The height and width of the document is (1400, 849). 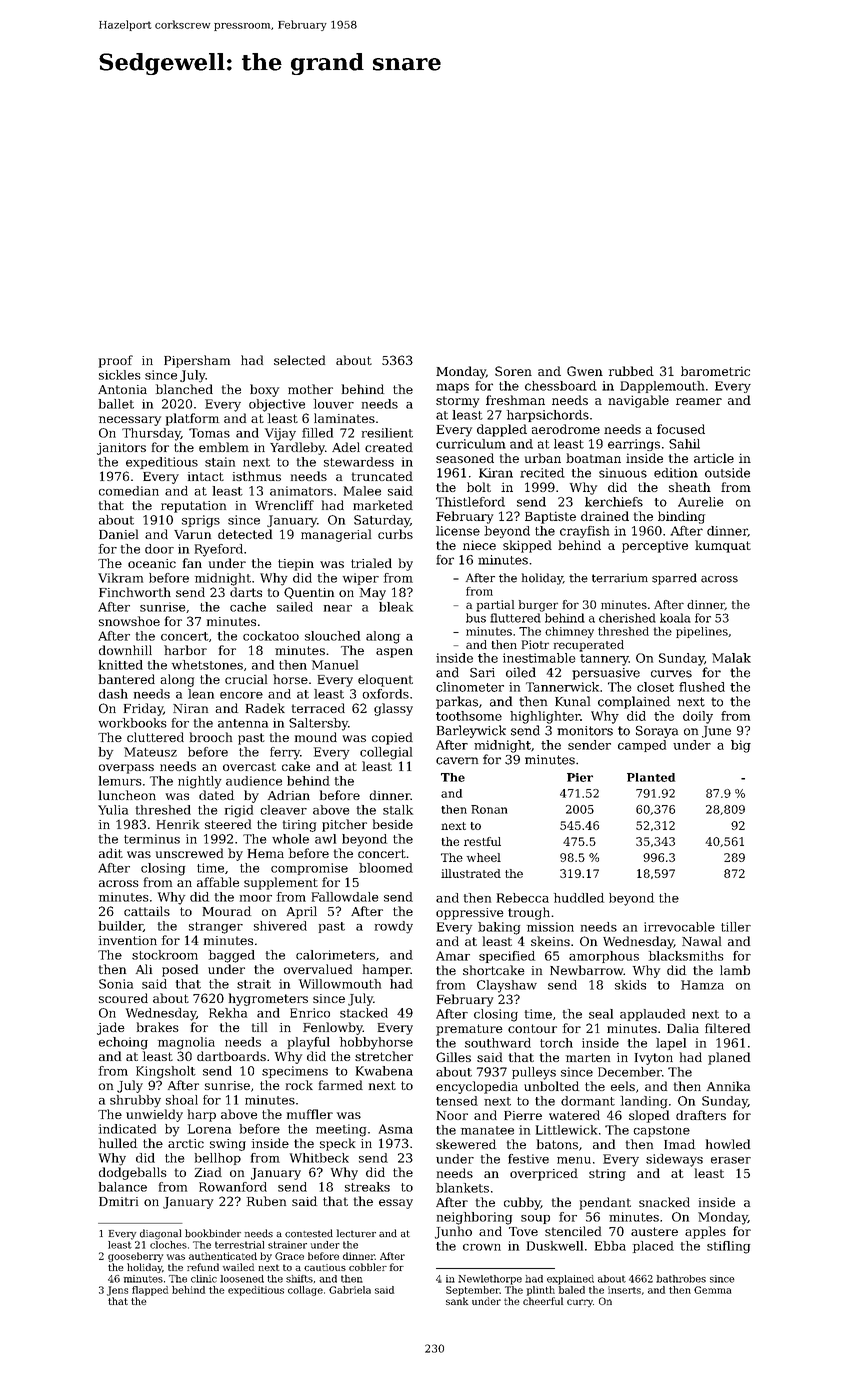 I want to click on irrevocable, so click(x=679, y=927).
